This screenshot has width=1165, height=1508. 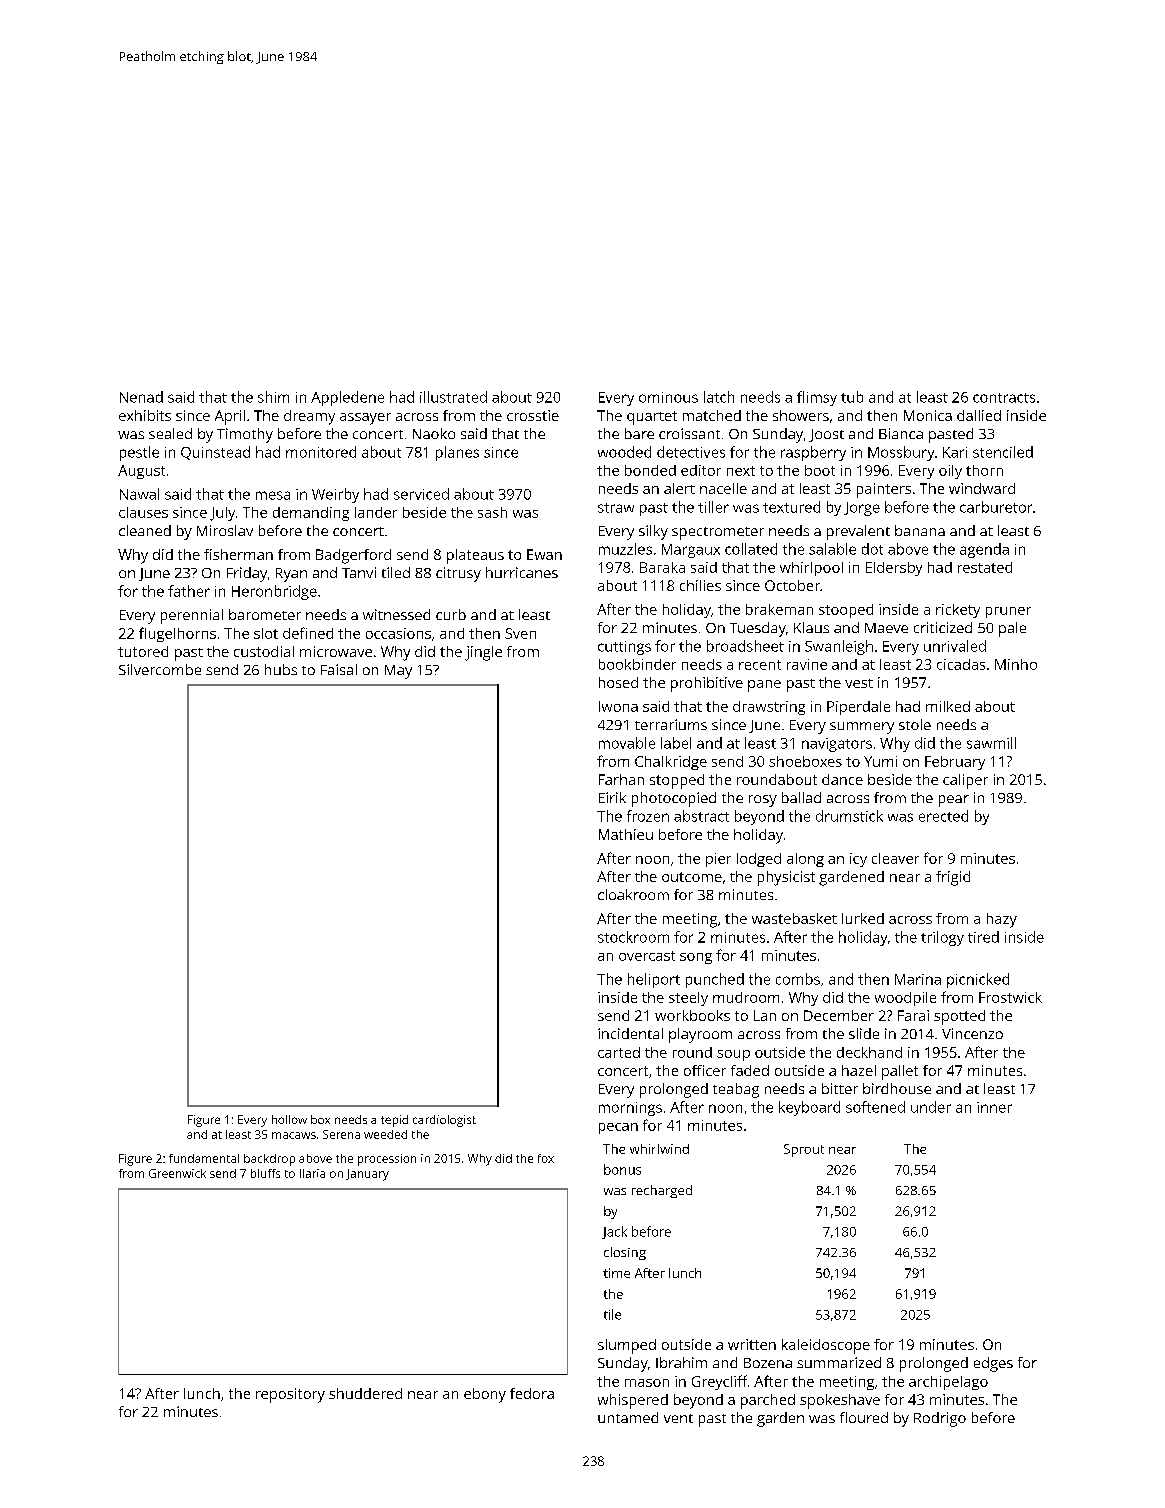 What do you see at coordinates (621, 779) in the screenshot?
I see `Farhan` at bounding box center [621, 779].
